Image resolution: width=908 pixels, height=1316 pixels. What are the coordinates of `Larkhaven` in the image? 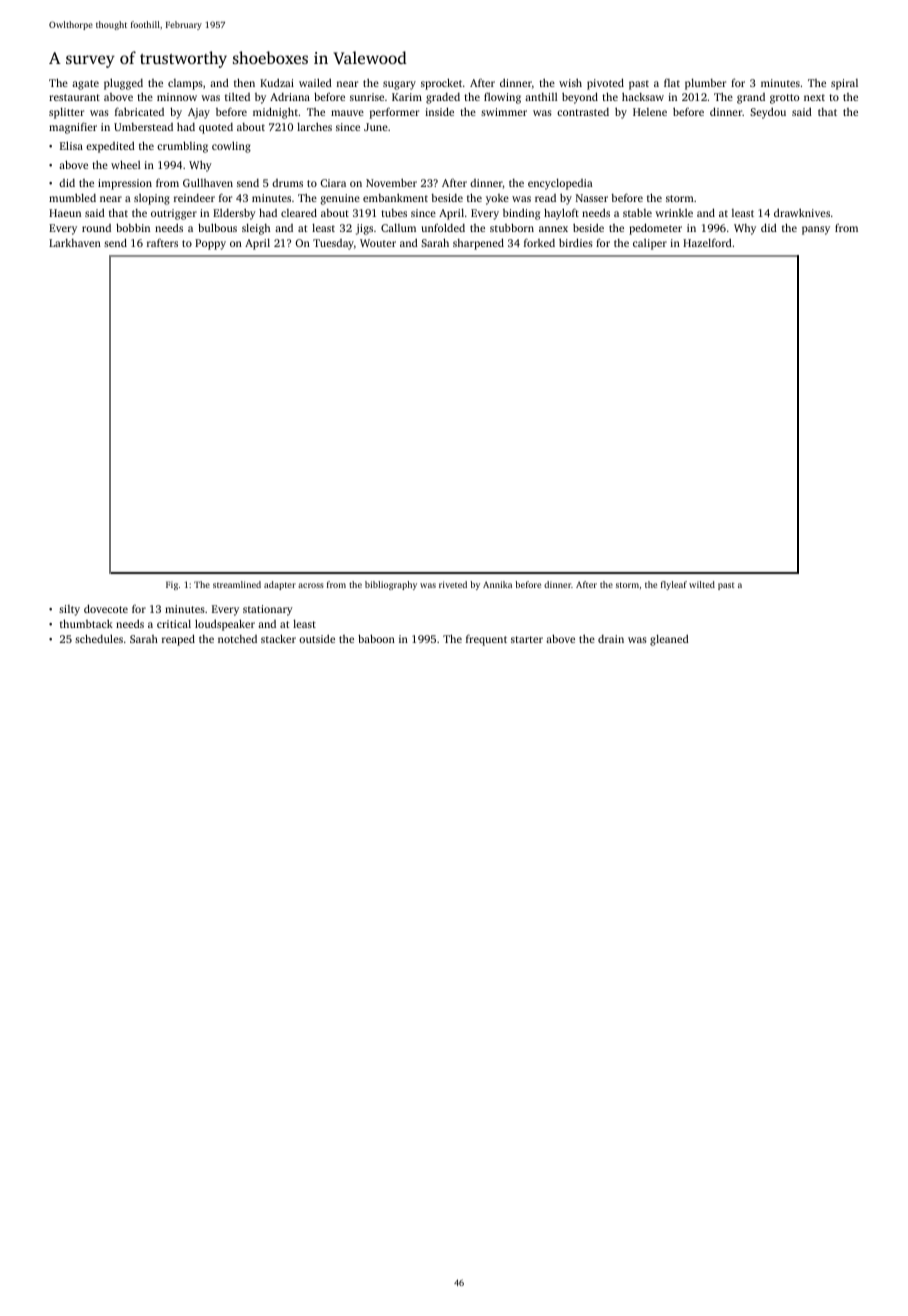 It's located at (75, 243).
